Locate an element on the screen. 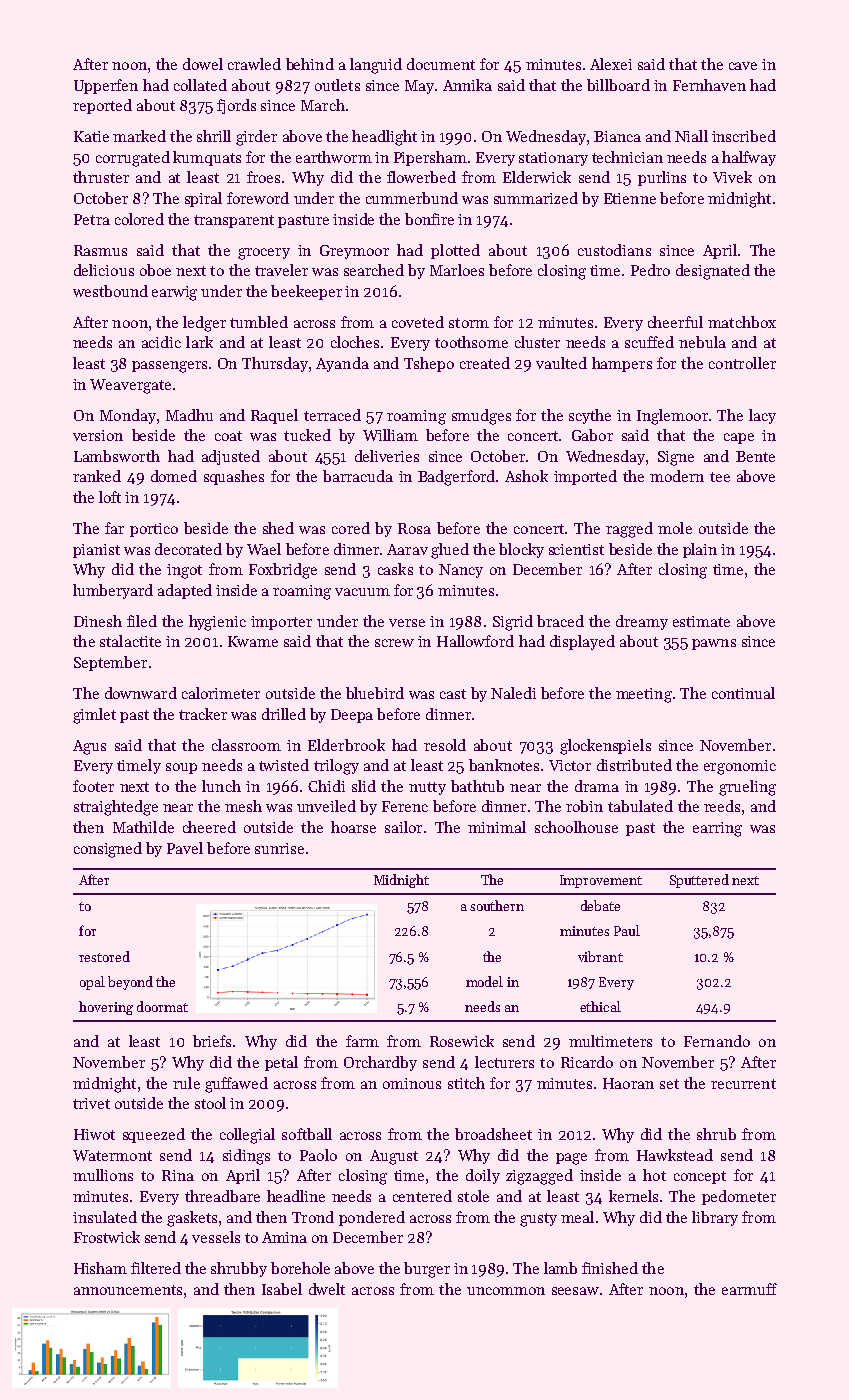 The width and height of the screenshot is (849, 1400). Upperfen is located at coordinates (106, 86).
